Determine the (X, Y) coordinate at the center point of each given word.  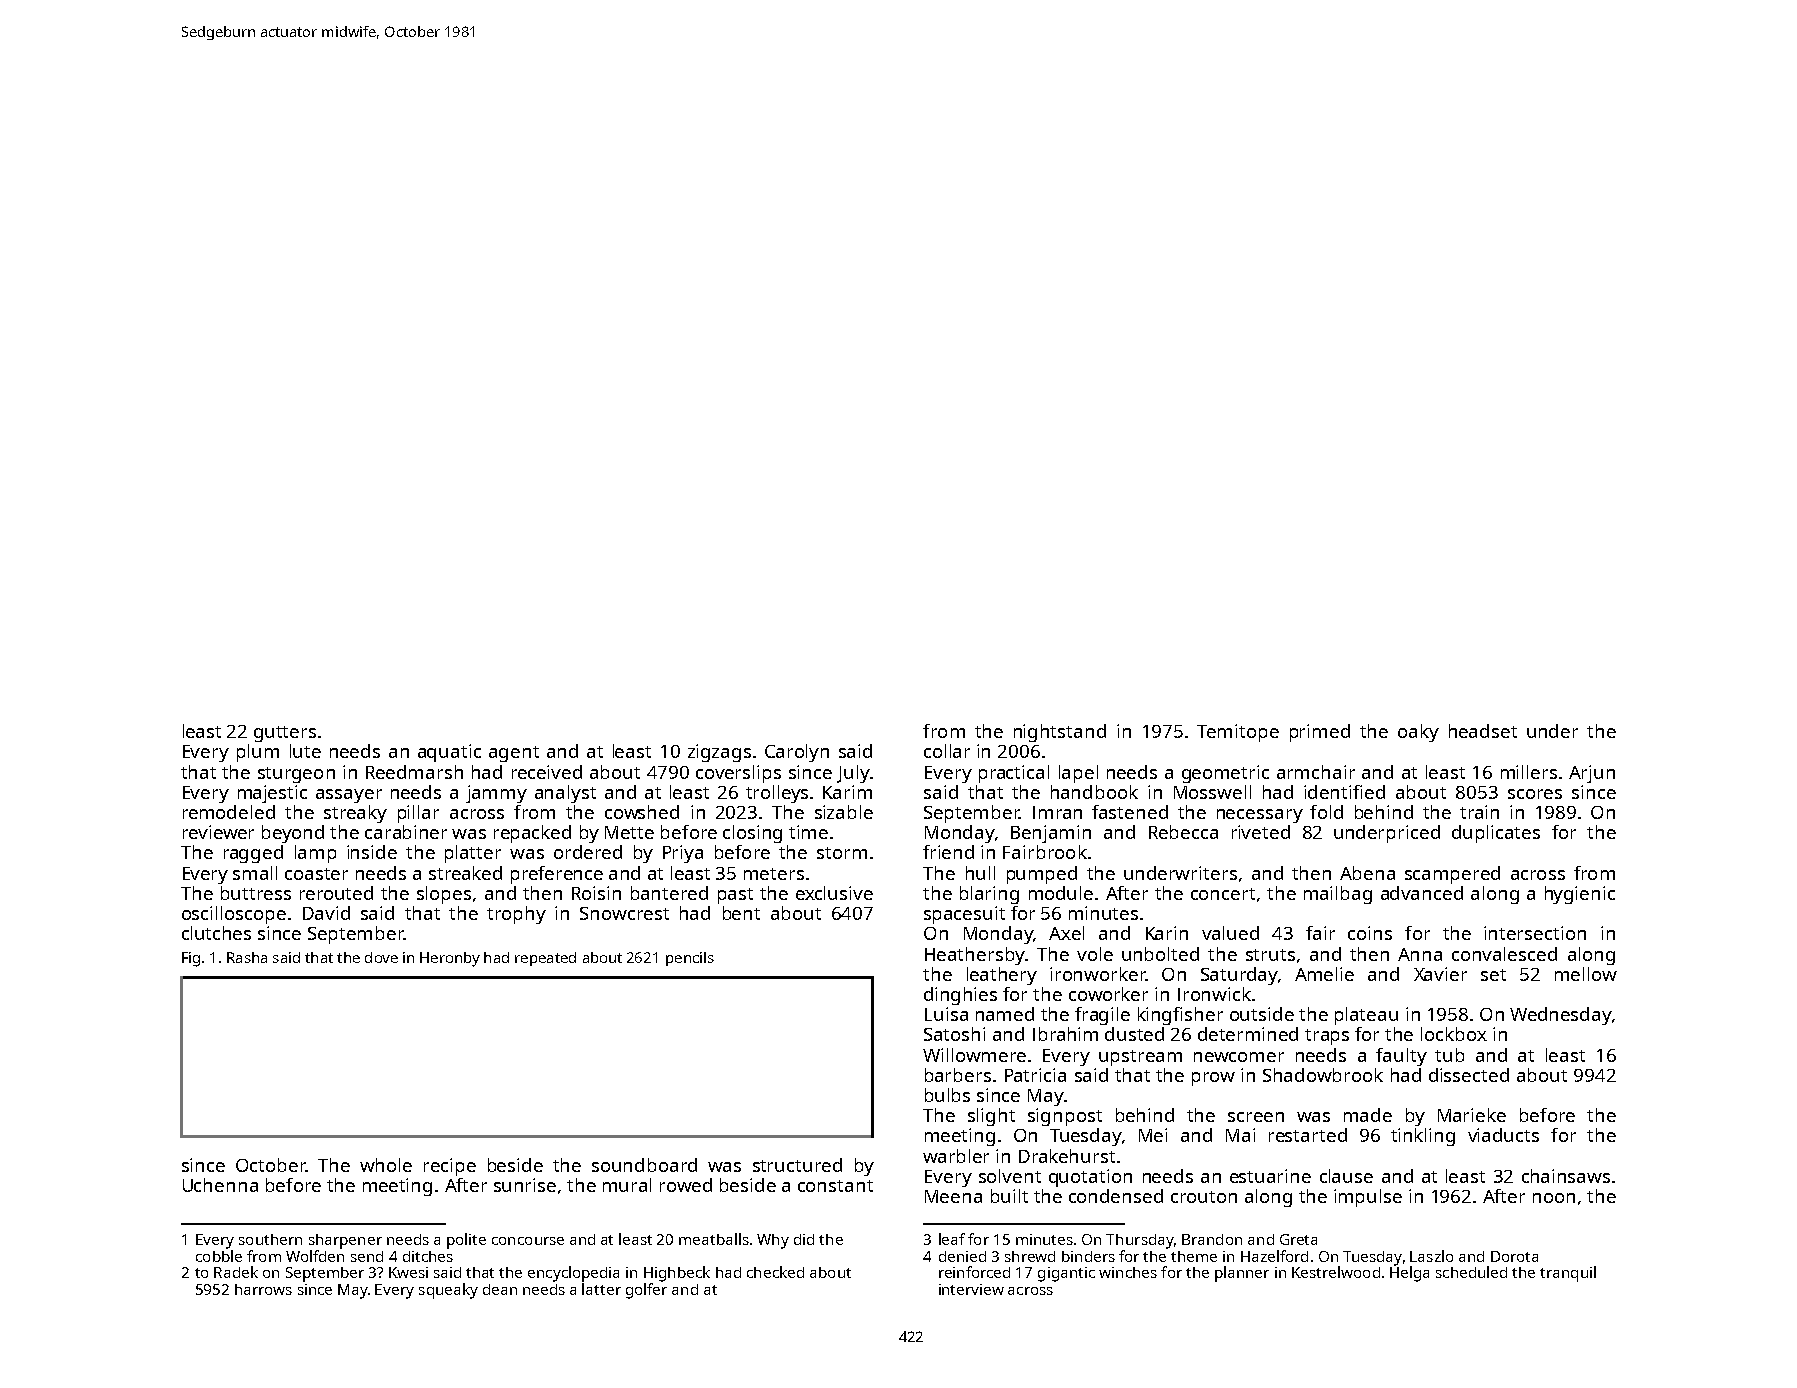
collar (947, 751)
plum (258, 753)
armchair (1316, 772)
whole (386, 1165)
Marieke (1472, 1115)
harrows (263, 1289)
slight (991, 1117)
